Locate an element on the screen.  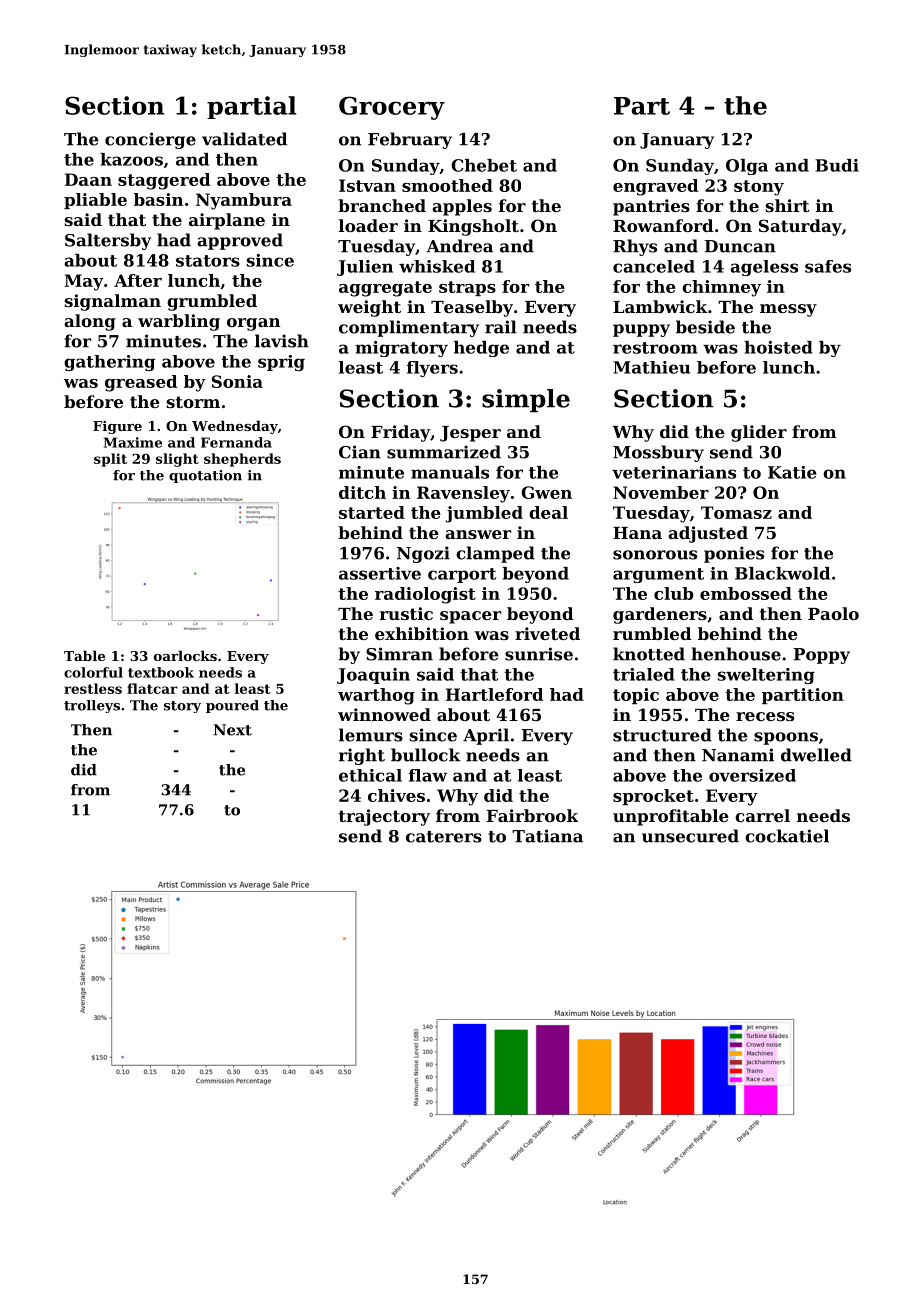
radiologist is located at coordinates (425, 595).
